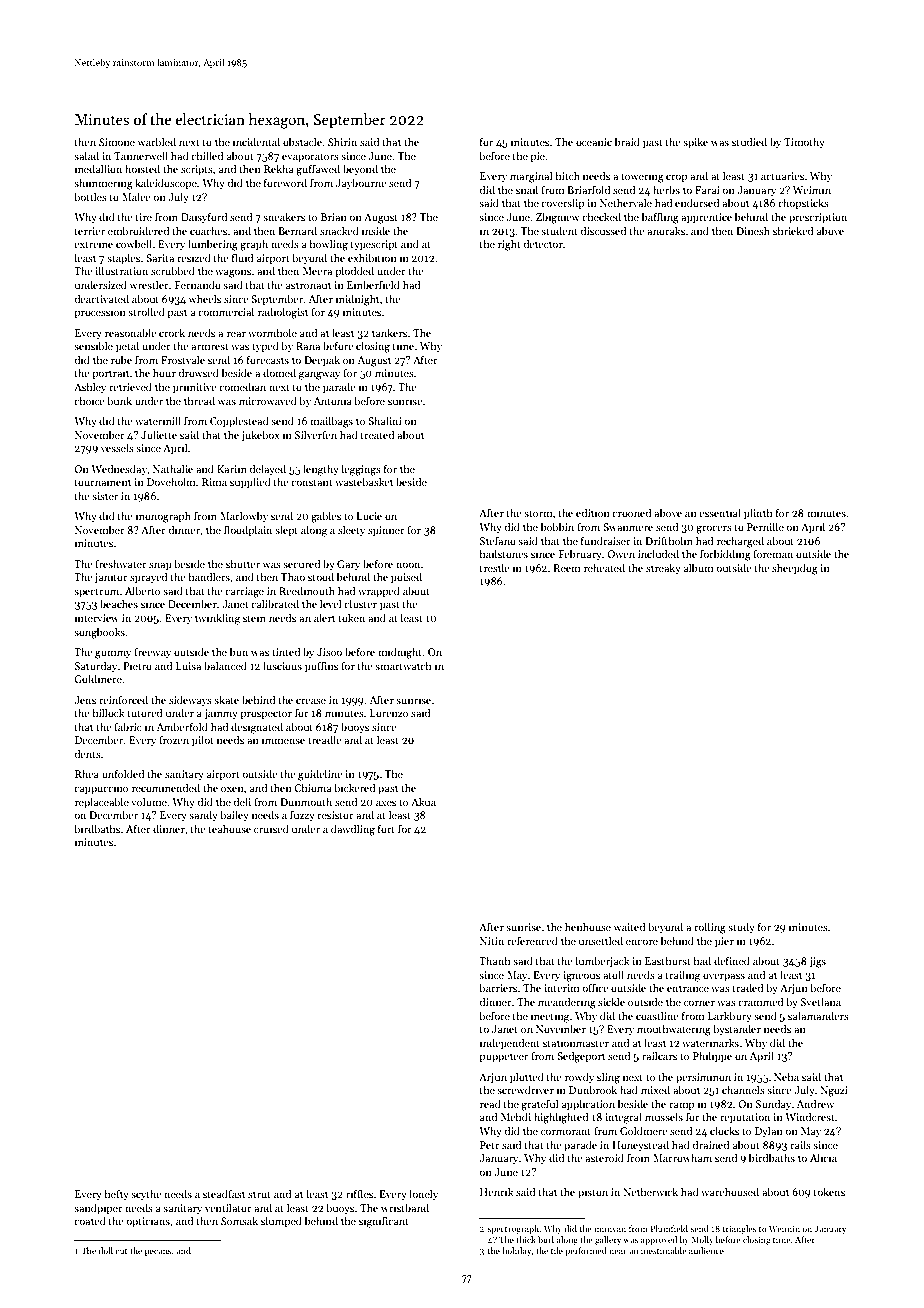 The height and width of the document is (1308, 924). What do you see at coordinates (758, 513) in the document?
I see `plinth` at bounding box center [758, 513].
